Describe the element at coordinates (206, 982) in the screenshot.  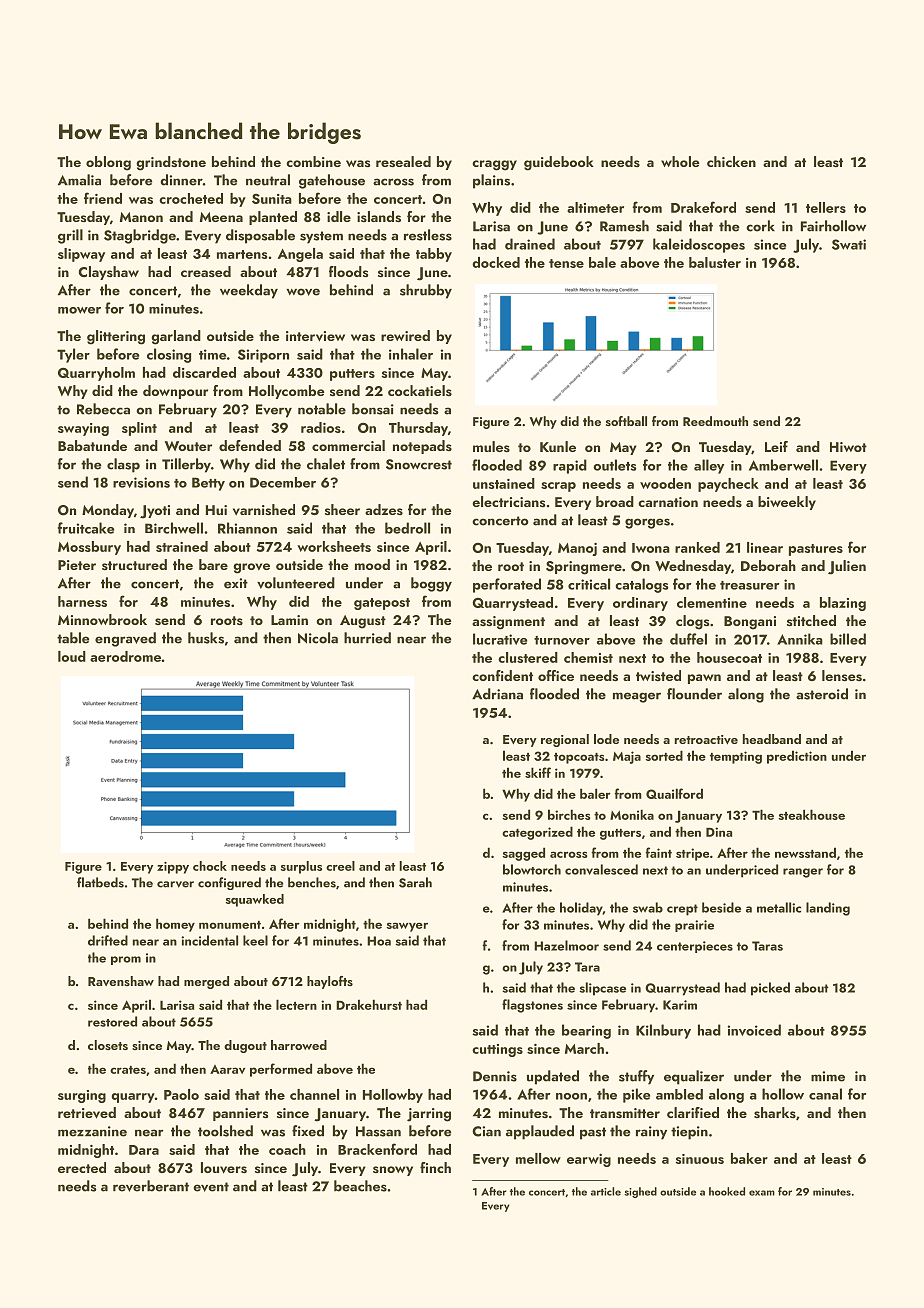
I see `merged` at that location.
